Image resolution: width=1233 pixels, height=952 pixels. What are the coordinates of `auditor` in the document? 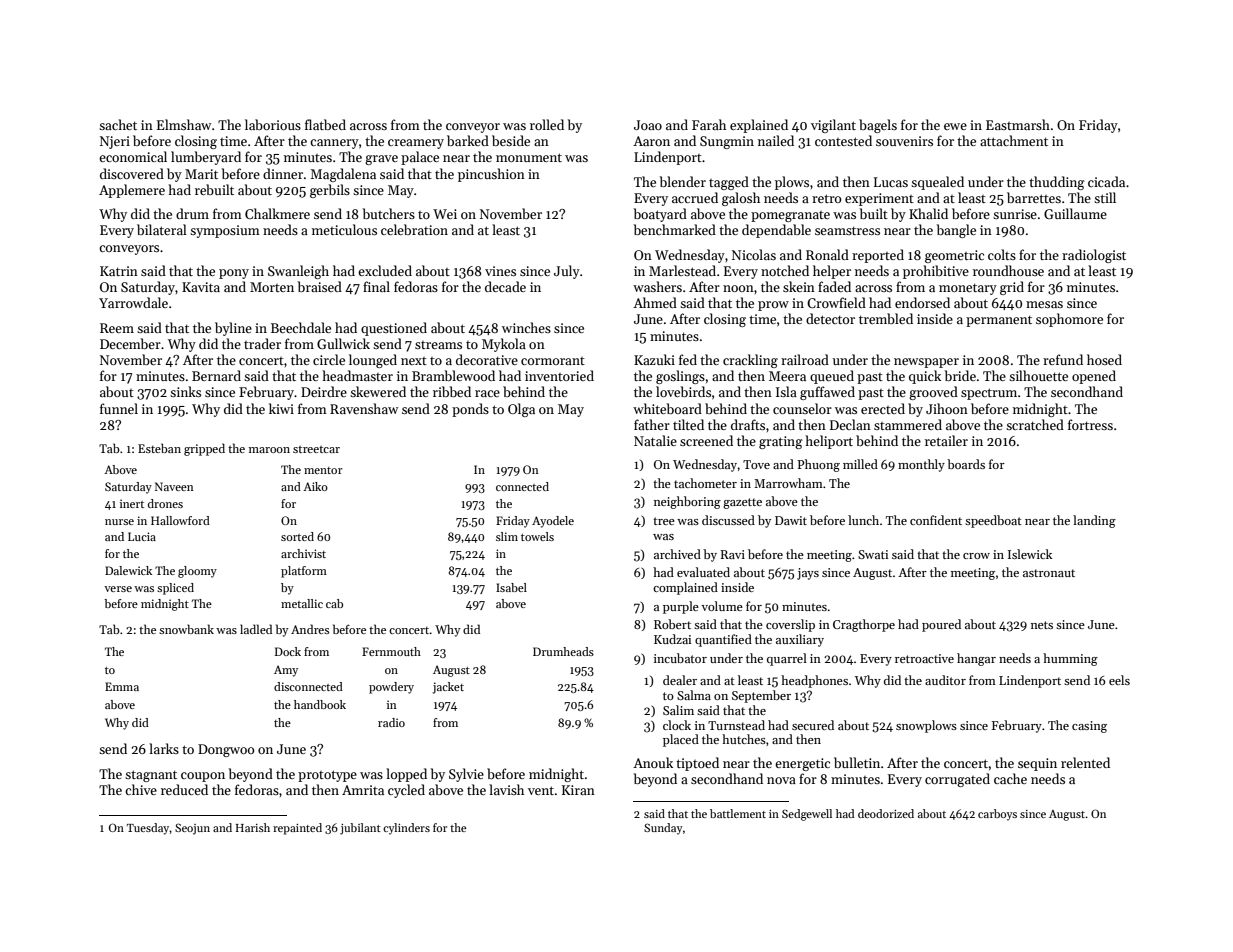 It's located at (945, 680).
